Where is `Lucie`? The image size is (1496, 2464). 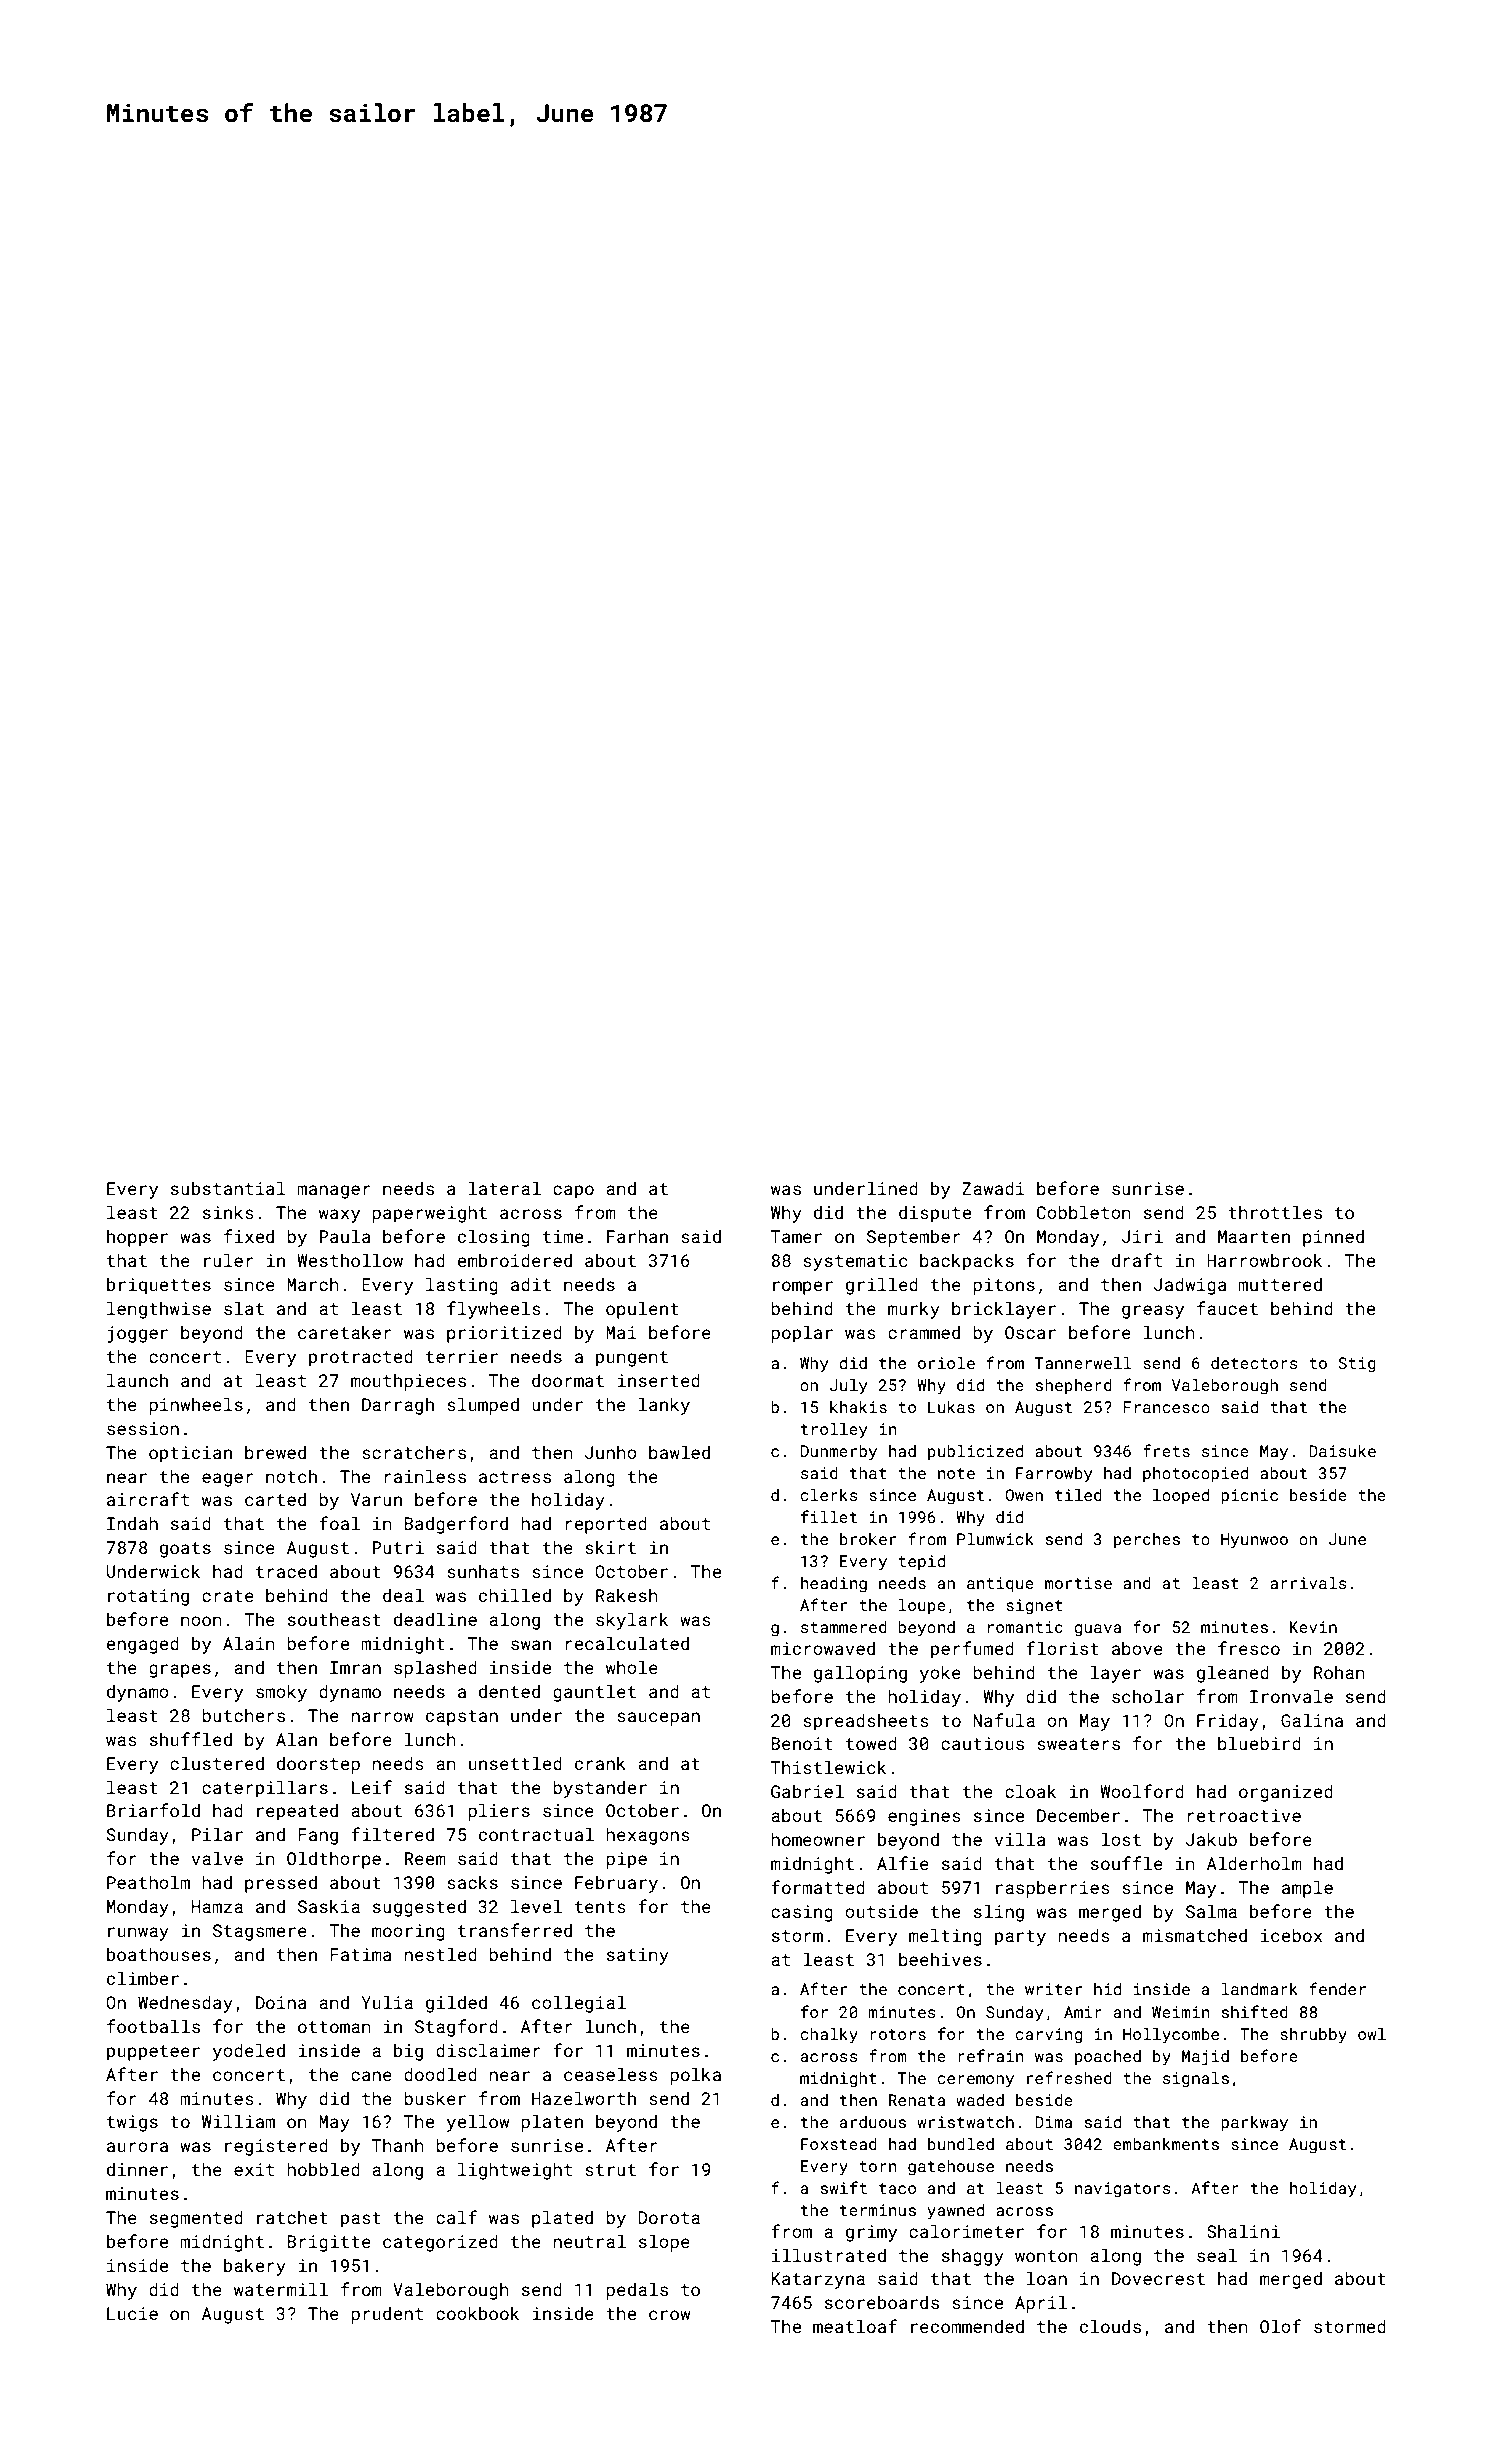 Lucie is located at coordinates (132, 2313).
